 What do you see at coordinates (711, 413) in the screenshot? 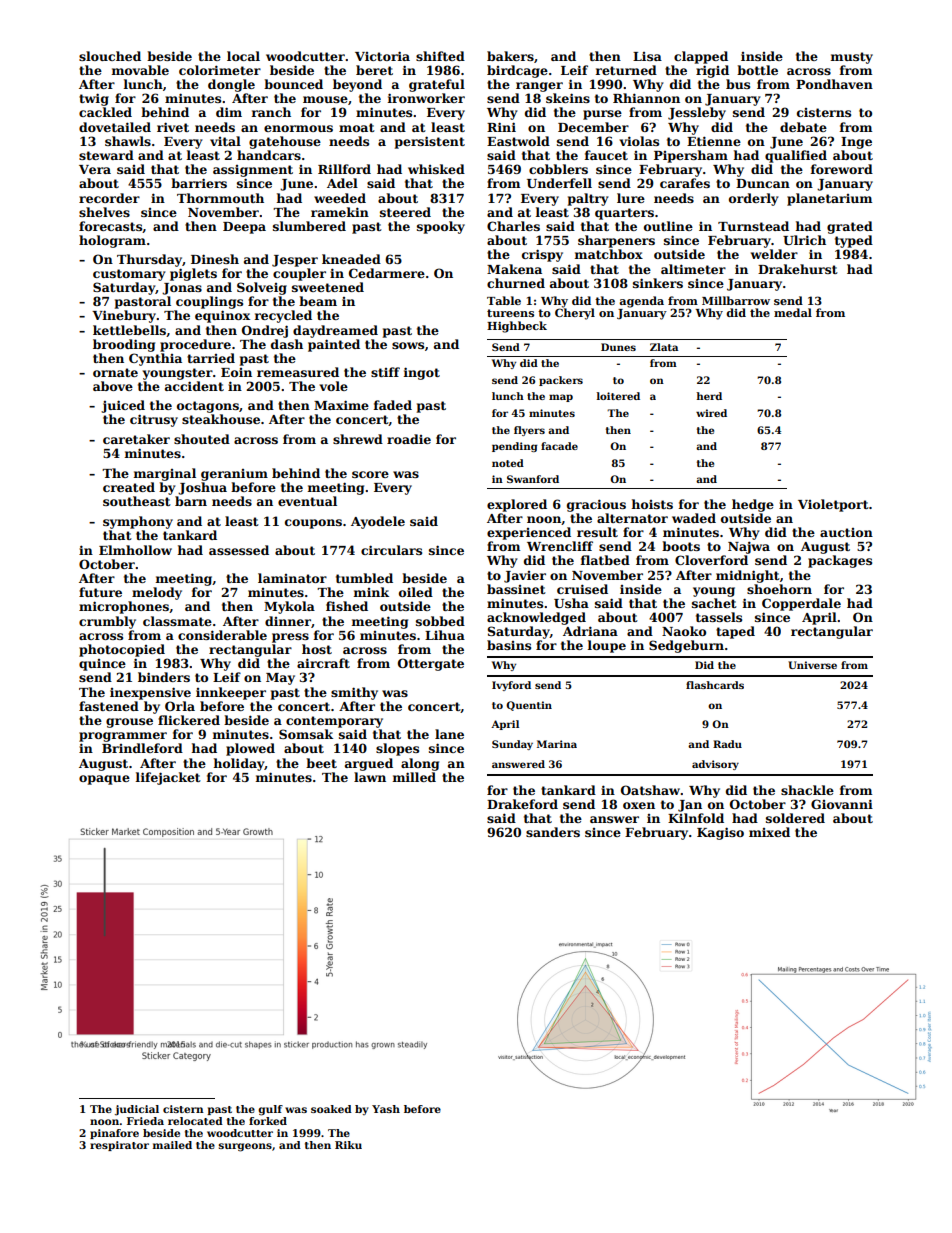
I see `wired` at bounding box center [711, 413].
